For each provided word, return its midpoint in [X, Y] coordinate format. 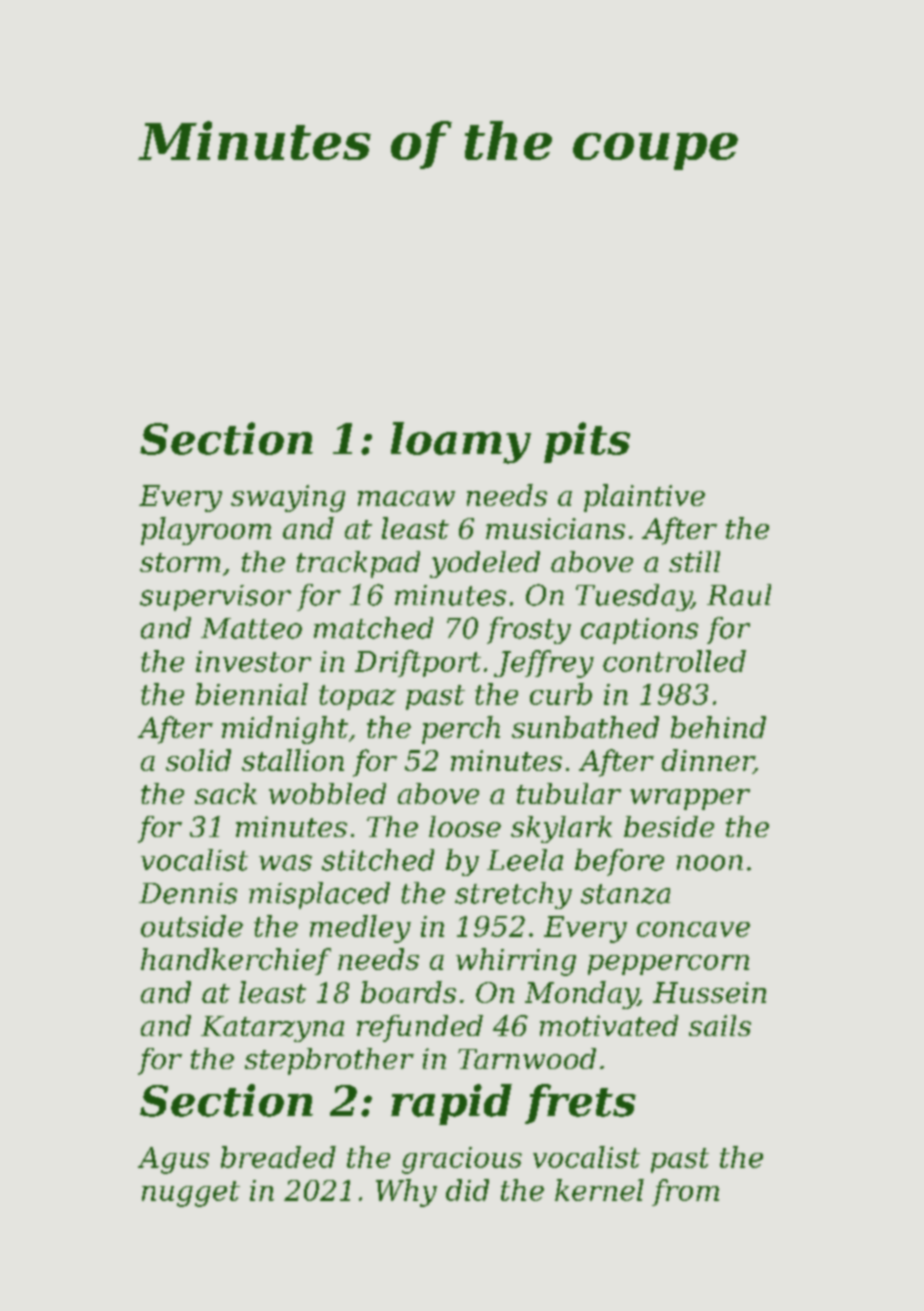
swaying [288, 498]
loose [465, 826]
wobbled [327, 793]
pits [587, 442]
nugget [191, 1194]
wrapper [690, 799]
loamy [461, 443]
